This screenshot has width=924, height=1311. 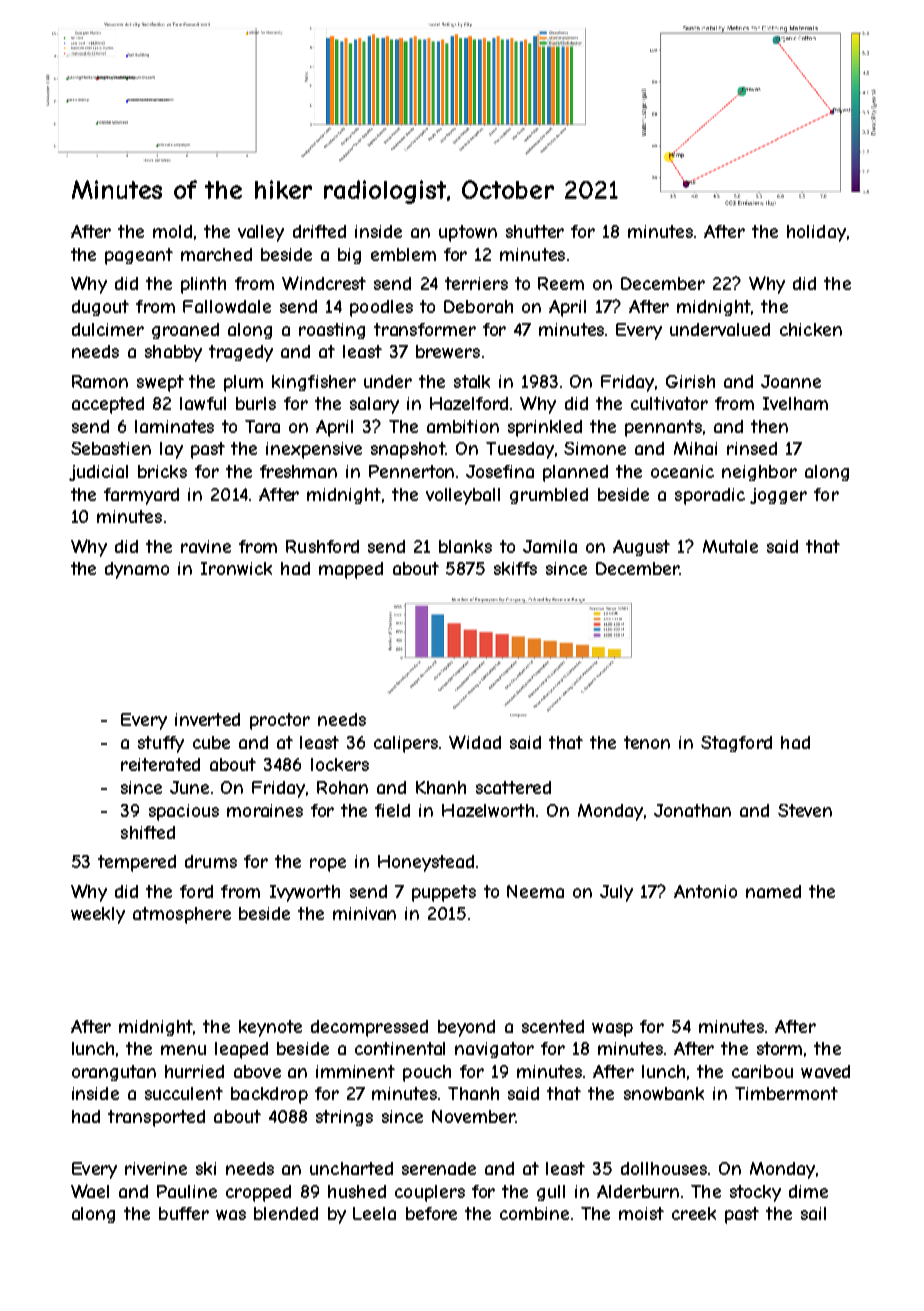 What do you see at coordinates (172, 231) in the screenshot?
I see `mold` at bounding box center [172, 231].
